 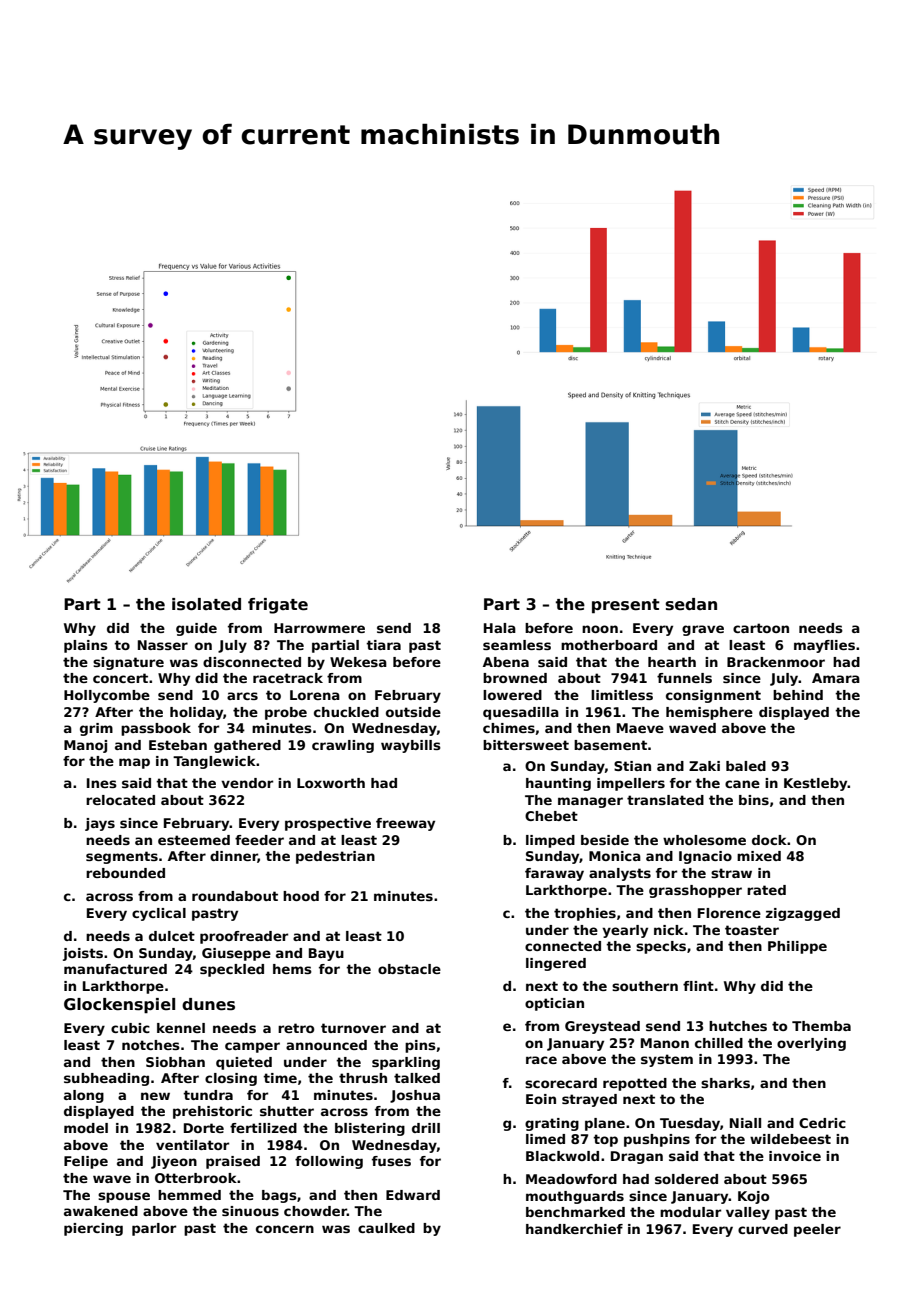 What do you see at coordinates (154, 1229) in the image?
I see `parlor` at bounding box center [154, 1229].
